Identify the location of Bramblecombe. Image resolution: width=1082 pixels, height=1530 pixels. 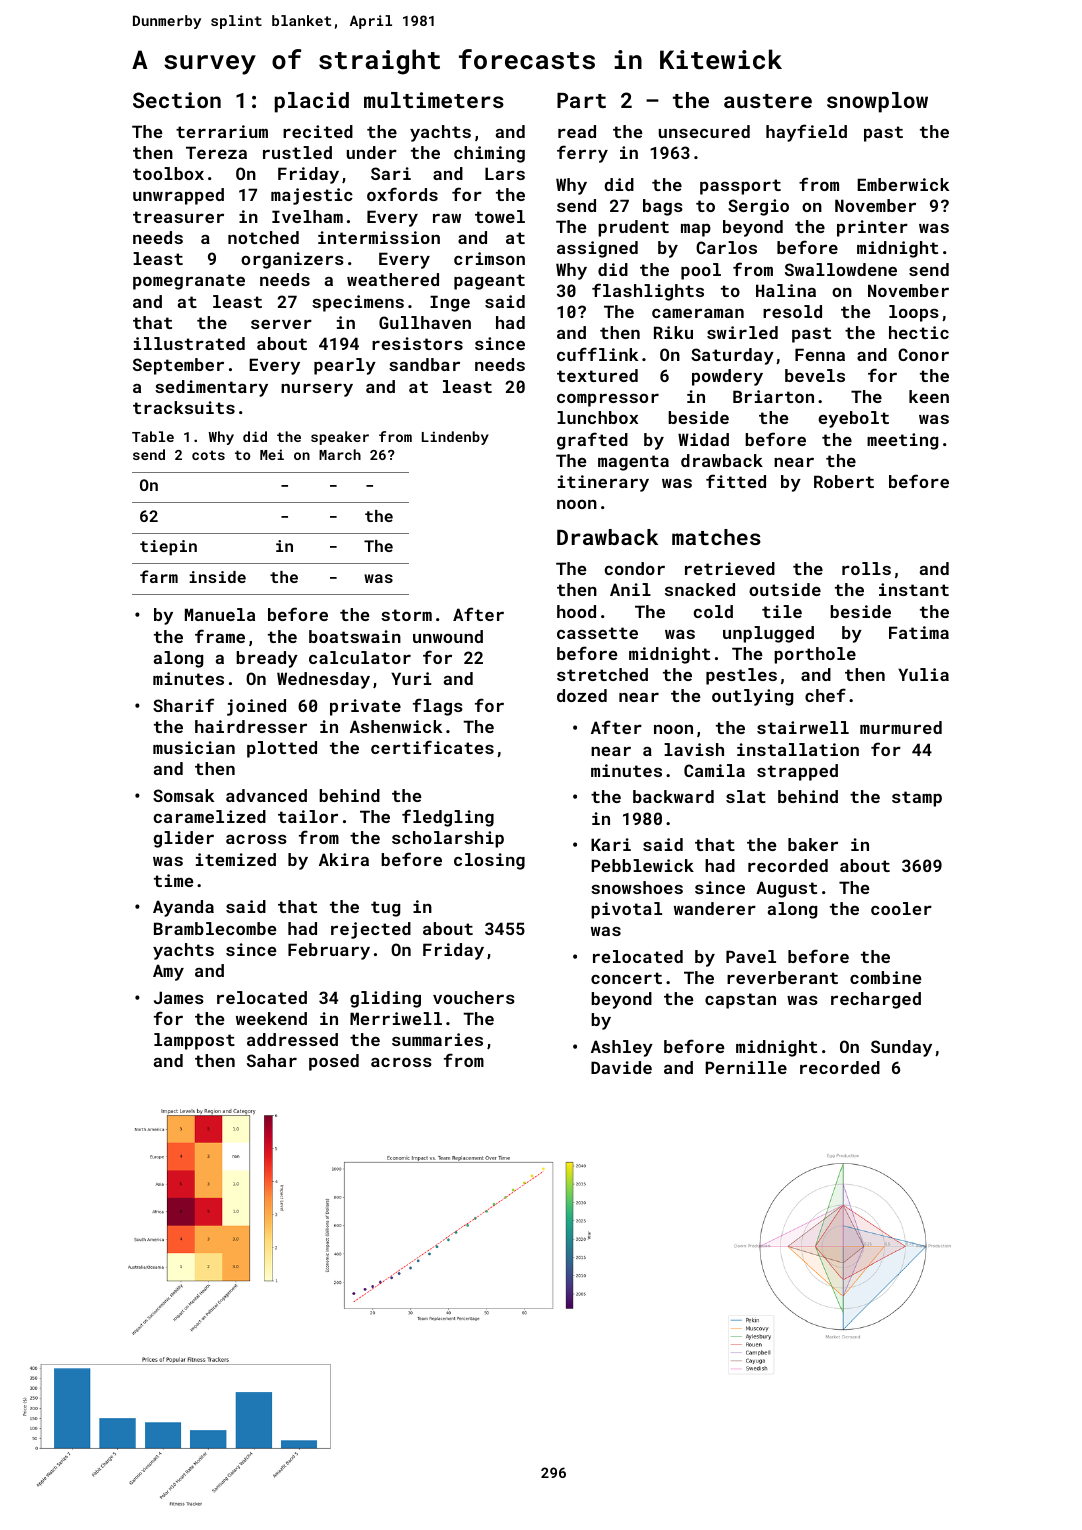
(215, 928).
